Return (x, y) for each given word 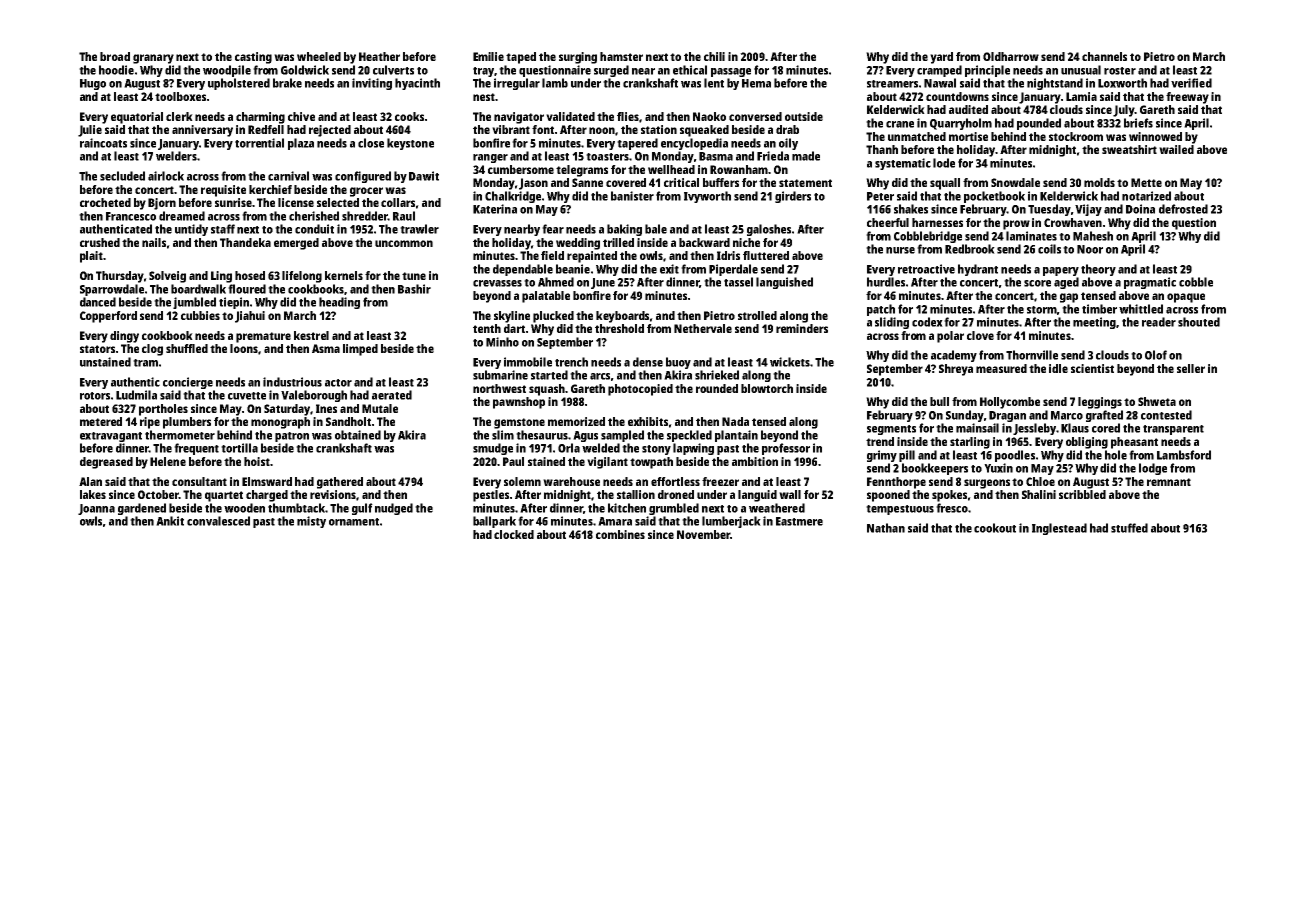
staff (223, 229)
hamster (621, 56)
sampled (622, 436)
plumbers (187, 423)
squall (945, 184)
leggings (1100, 403)
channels (1104, 56)
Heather (379, 56)
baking (624, 230)
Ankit (170, 521)
